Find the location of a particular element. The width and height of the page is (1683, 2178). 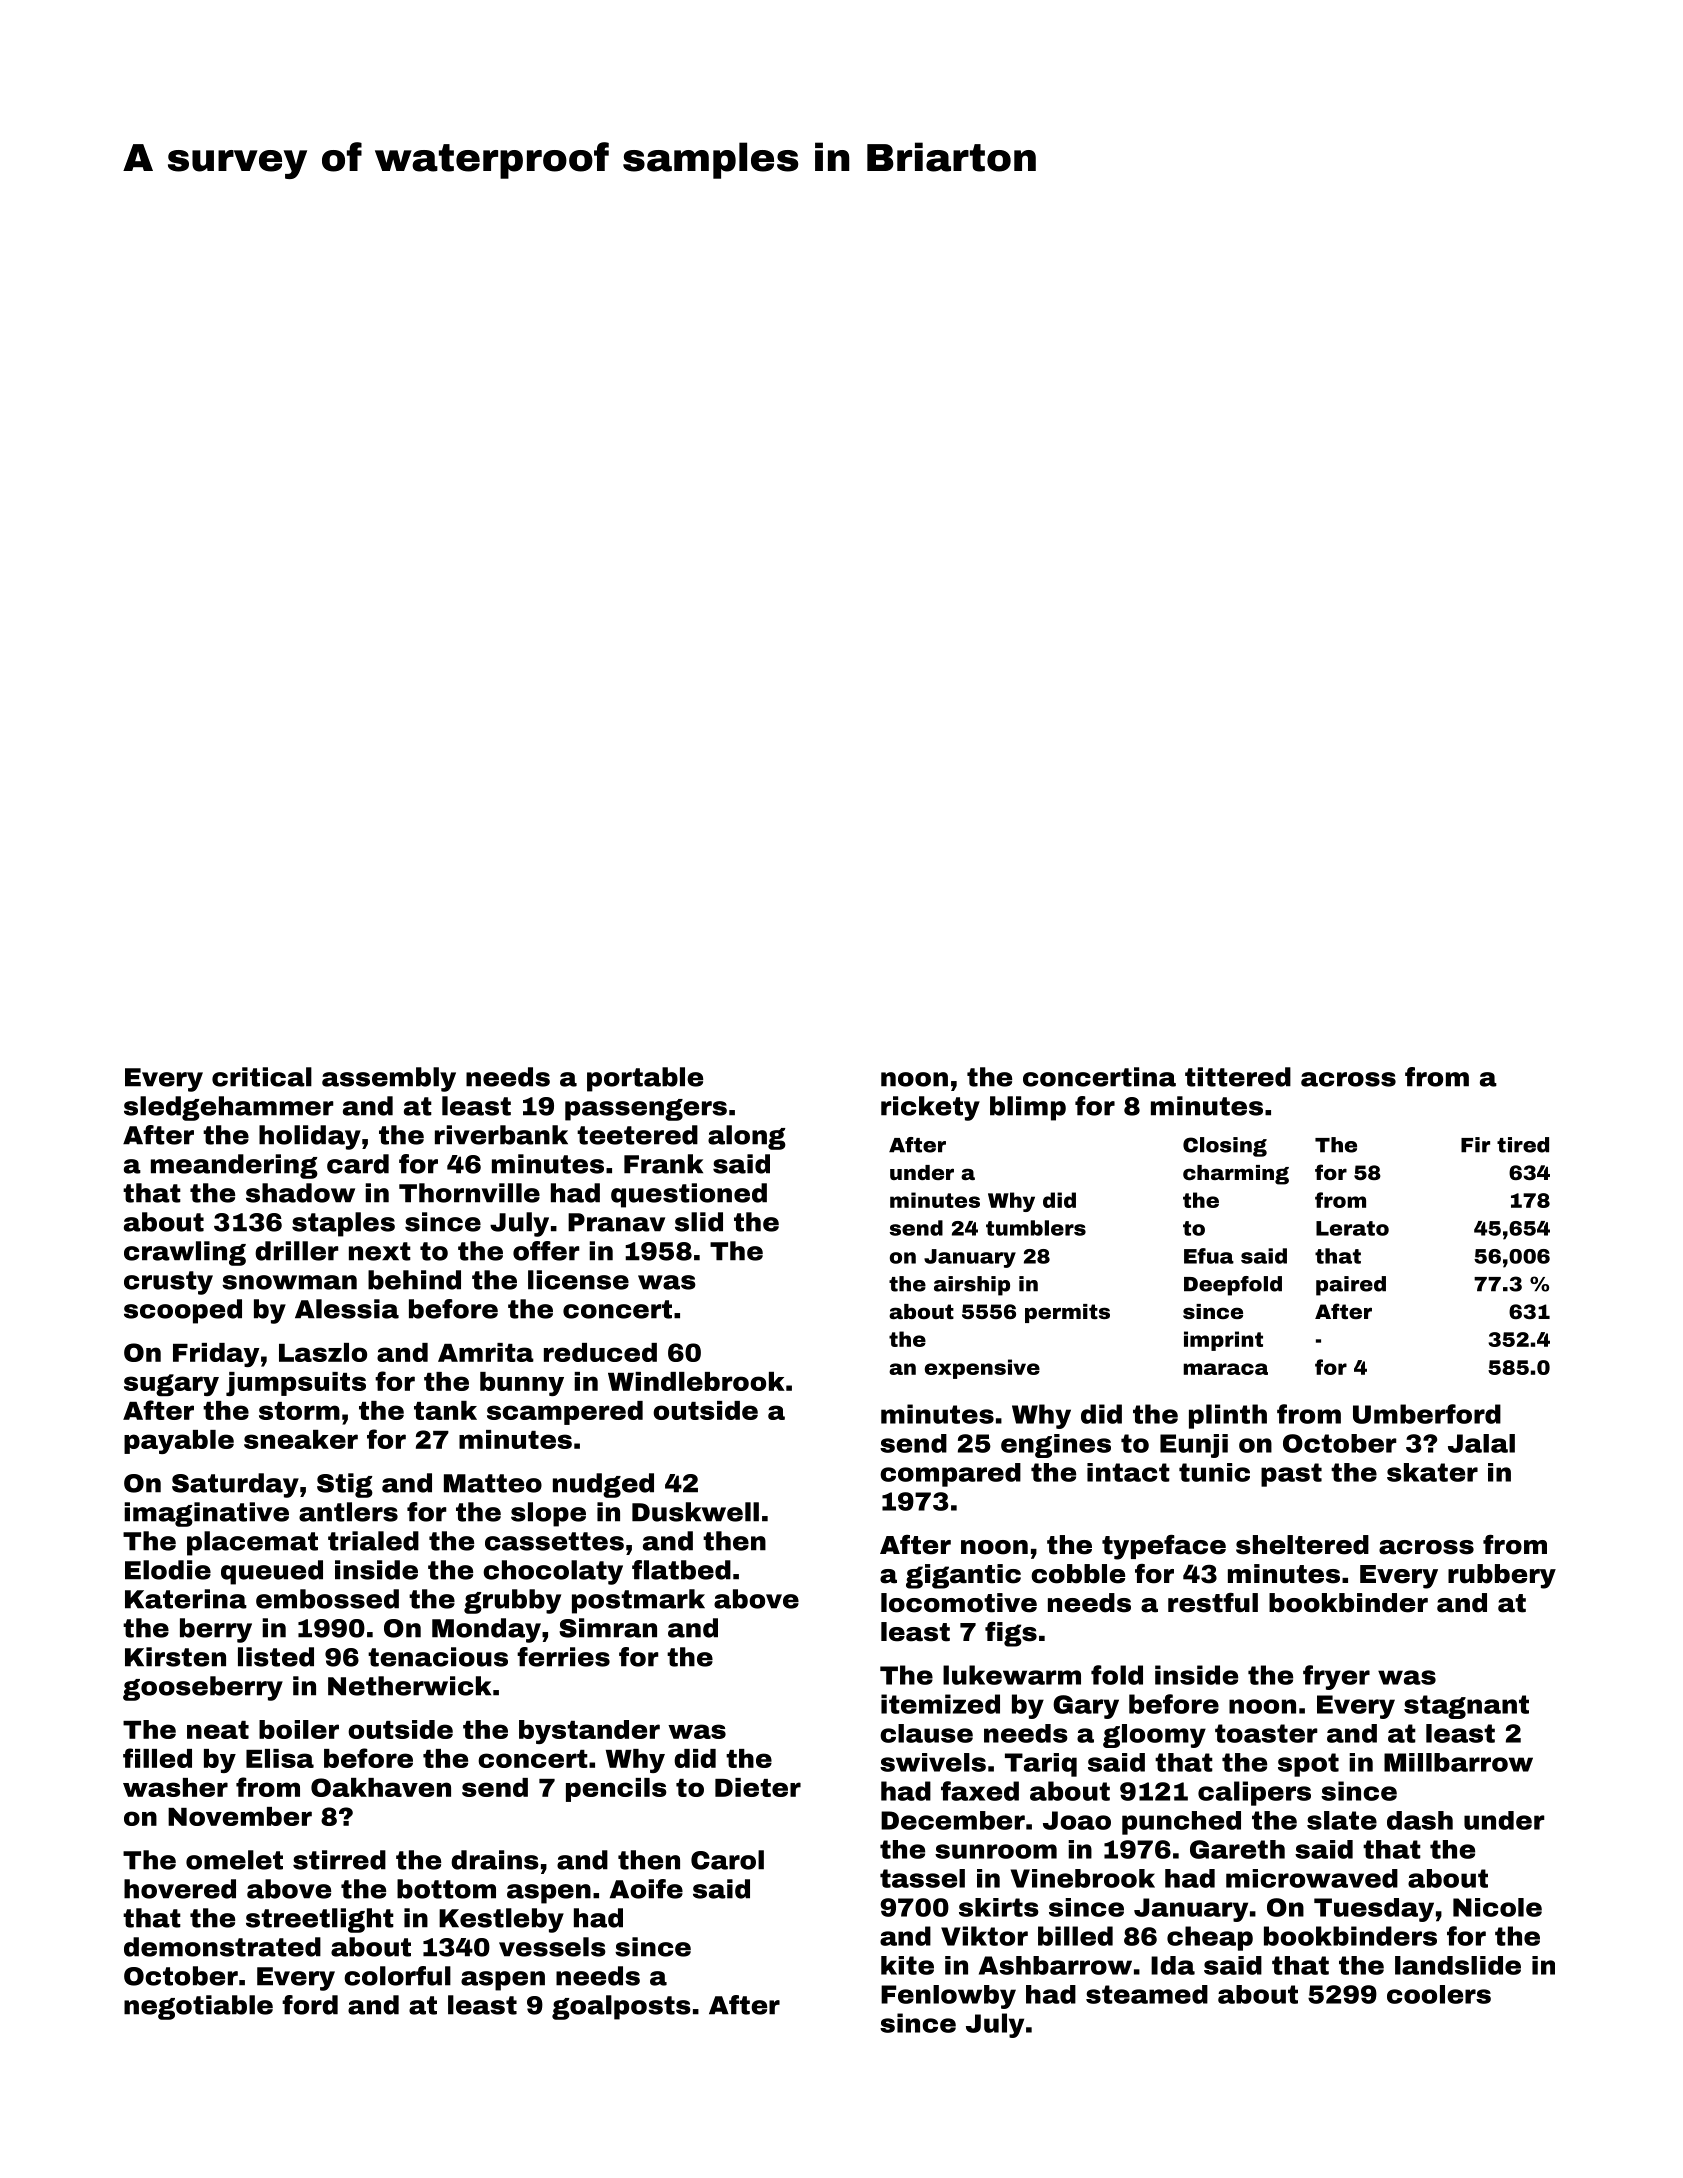

Jalal is located at coordinates (1481, 1443).
